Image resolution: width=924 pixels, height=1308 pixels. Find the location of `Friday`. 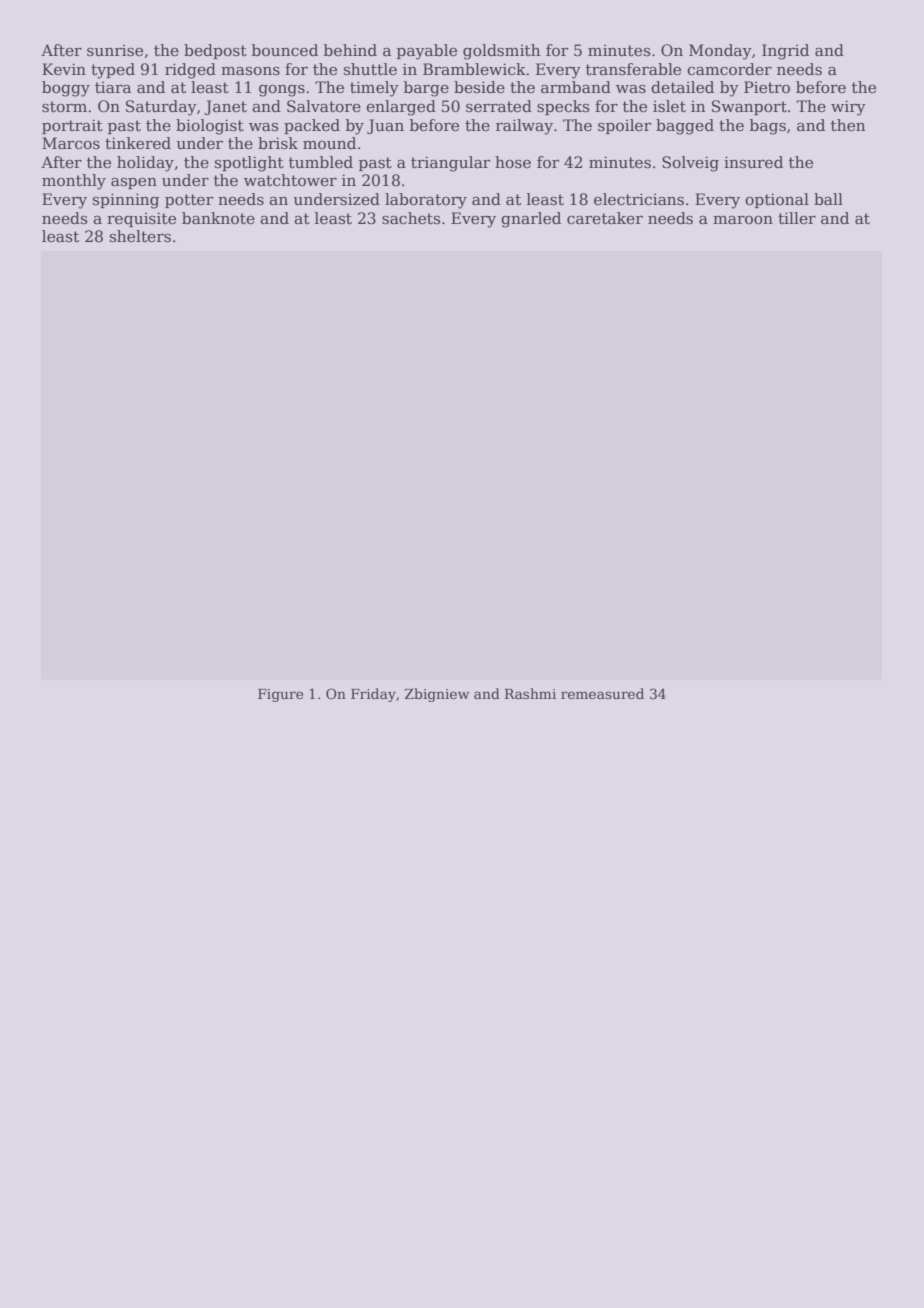

Friday is located at coordinates (373, 695).
